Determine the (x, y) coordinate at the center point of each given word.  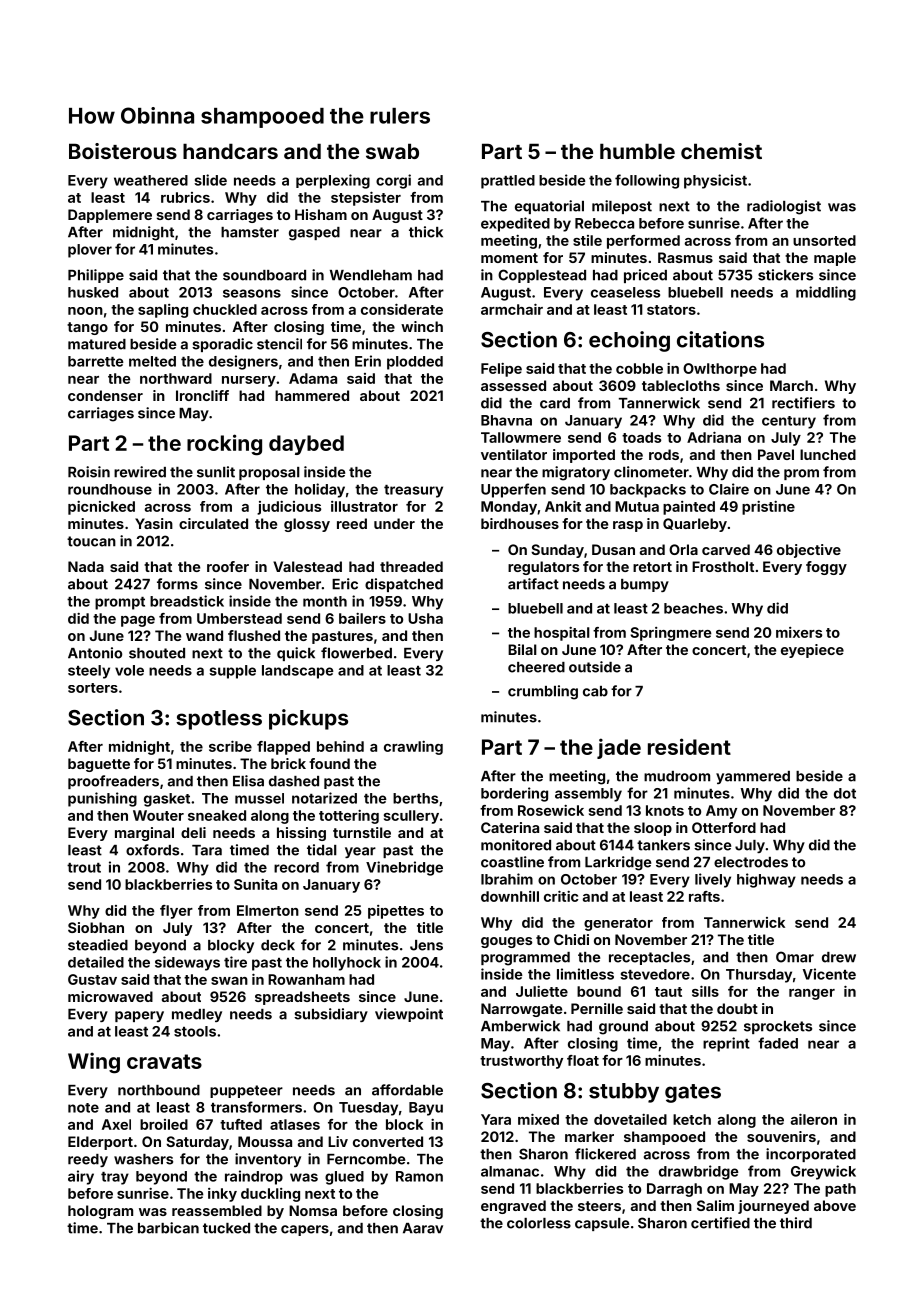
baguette (99, 765)
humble (637, 151)
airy (81, 1177)
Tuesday (368, 1109)
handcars (230, 151)
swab (392, 151)
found (329, 763)
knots (665, 810)
